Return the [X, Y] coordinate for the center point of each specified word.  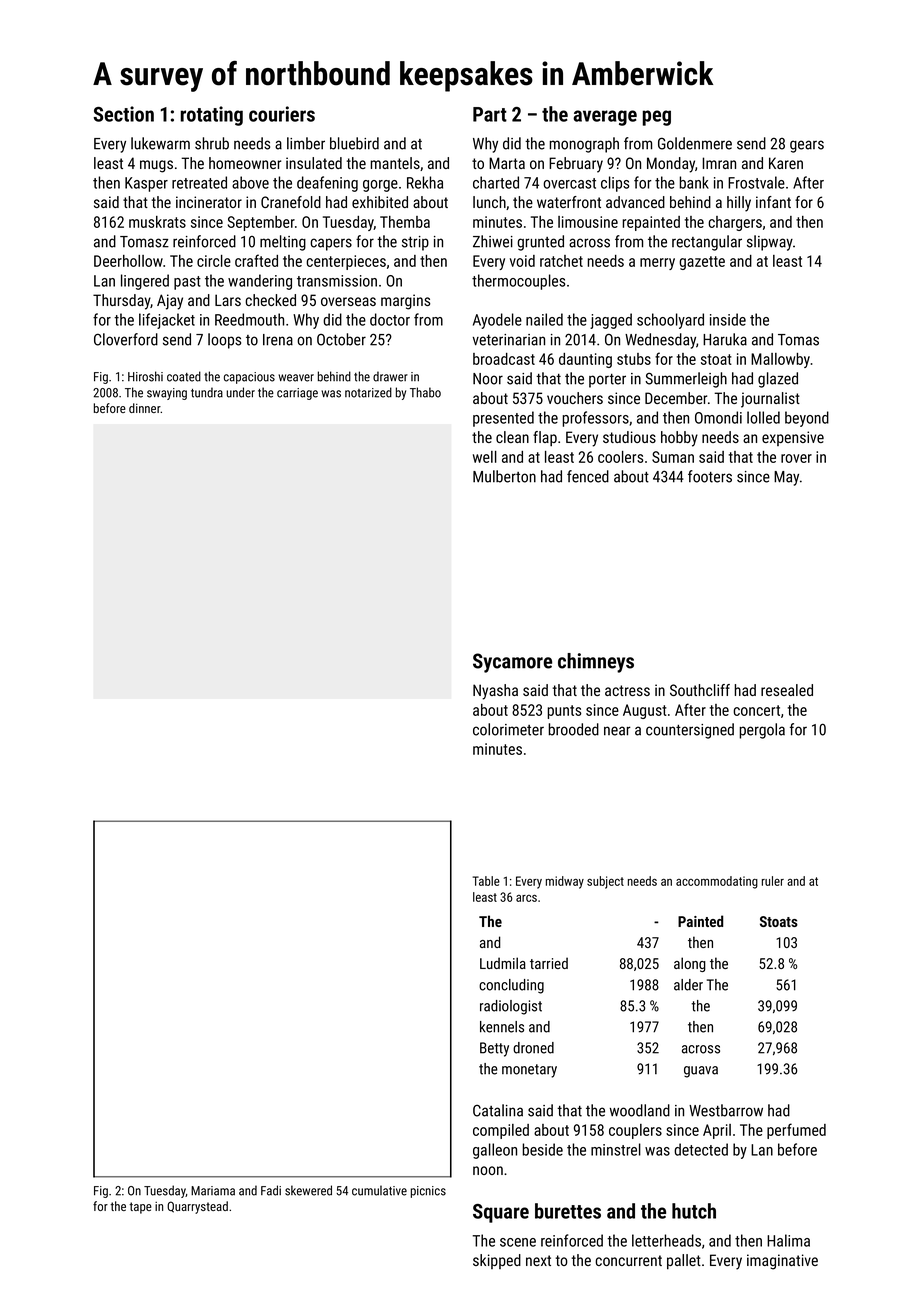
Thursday [122, 302]
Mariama [213, 1191]
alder [688, 985]
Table [486, 881]
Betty [494, 1049]
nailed [544, 319]
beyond [807, 419]
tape [140, 1208]
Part [490, 114]
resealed [787, 690]
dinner [145, 408]
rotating [212, 116]
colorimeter [508, 729]
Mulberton [504, 476]
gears [807, 146]
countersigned [690, 731]
